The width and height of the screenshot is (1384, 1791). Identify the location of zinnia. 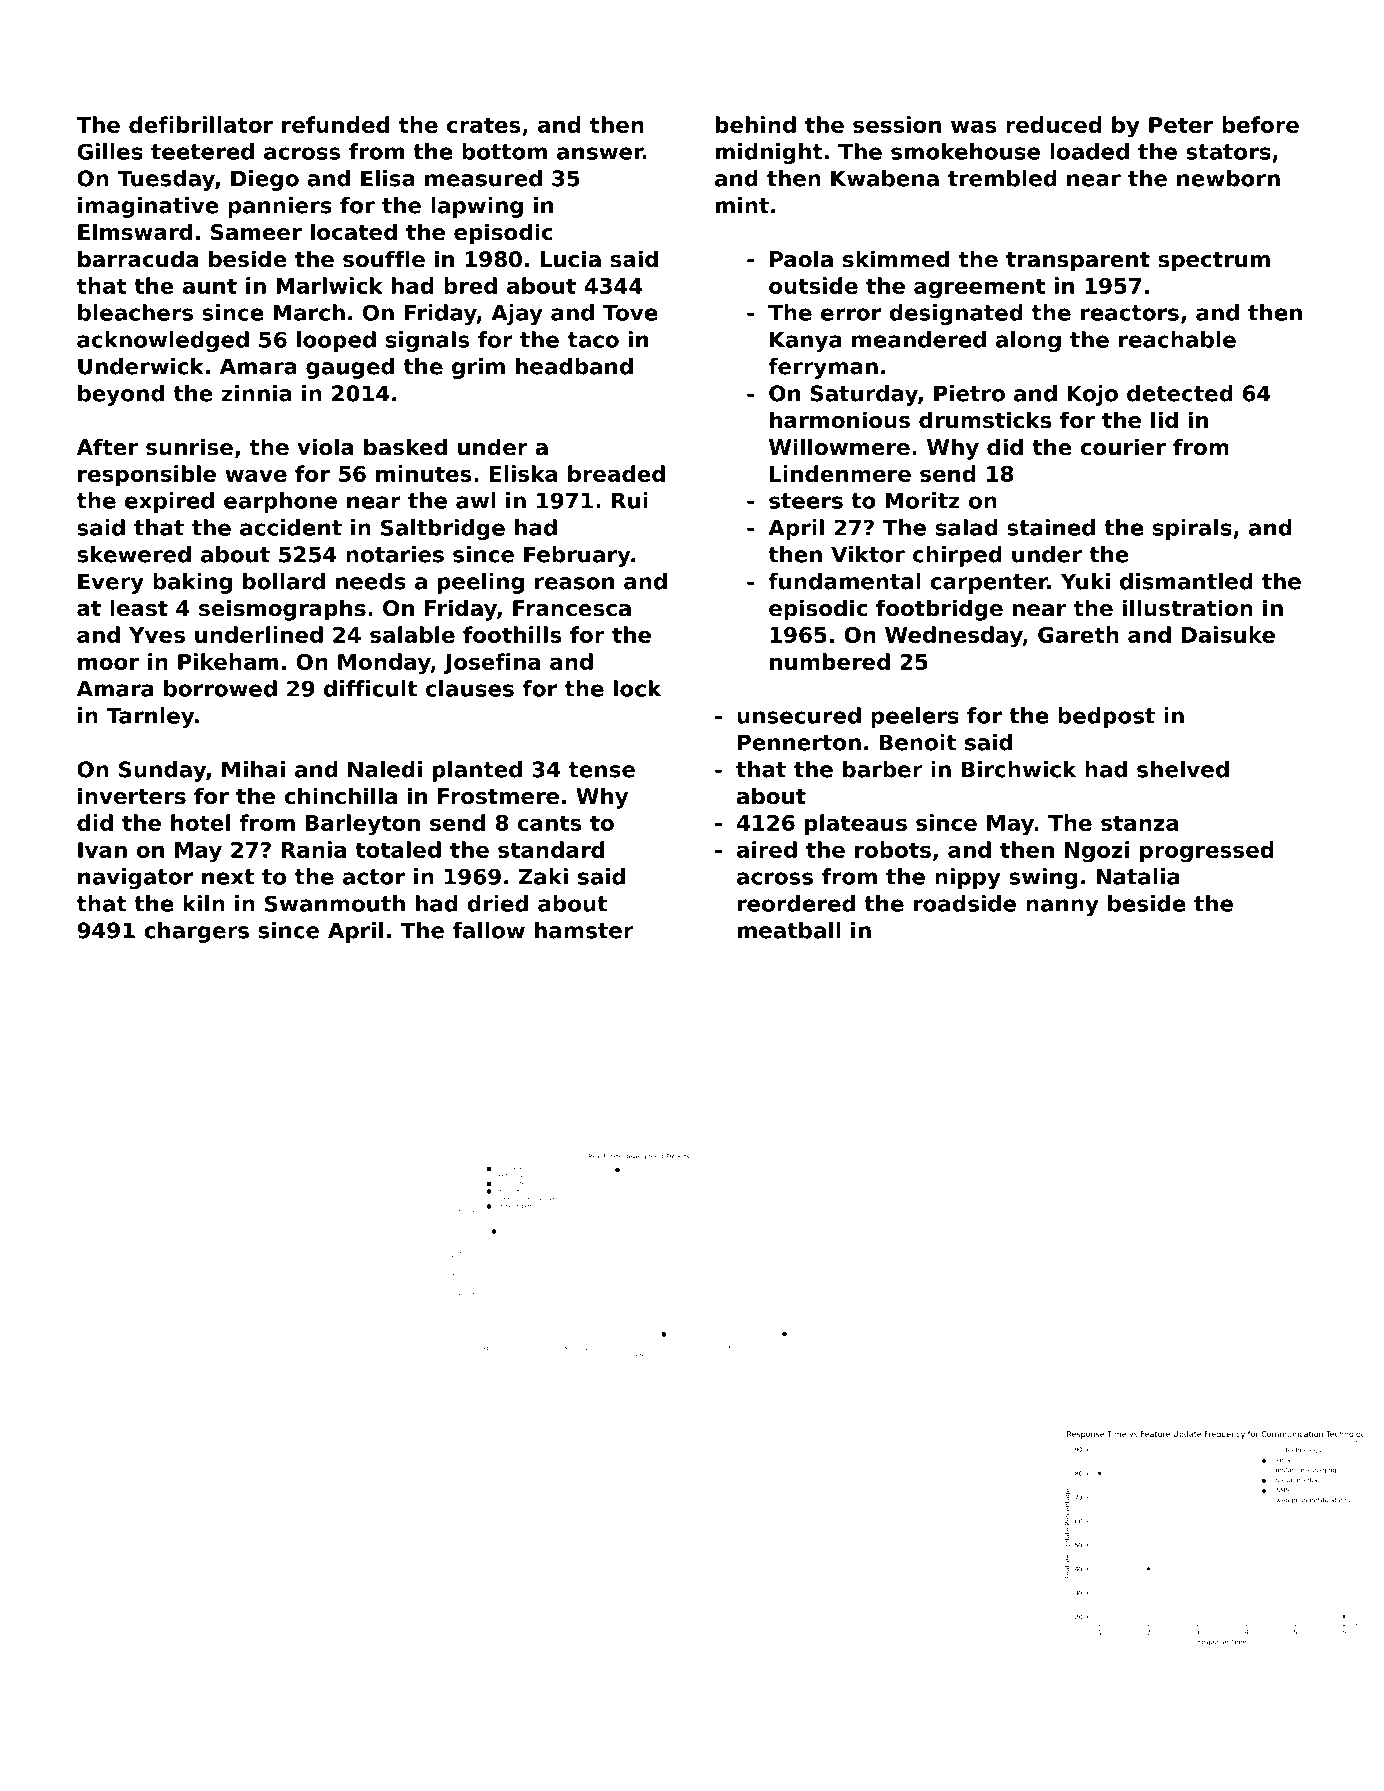
(256, 393).
